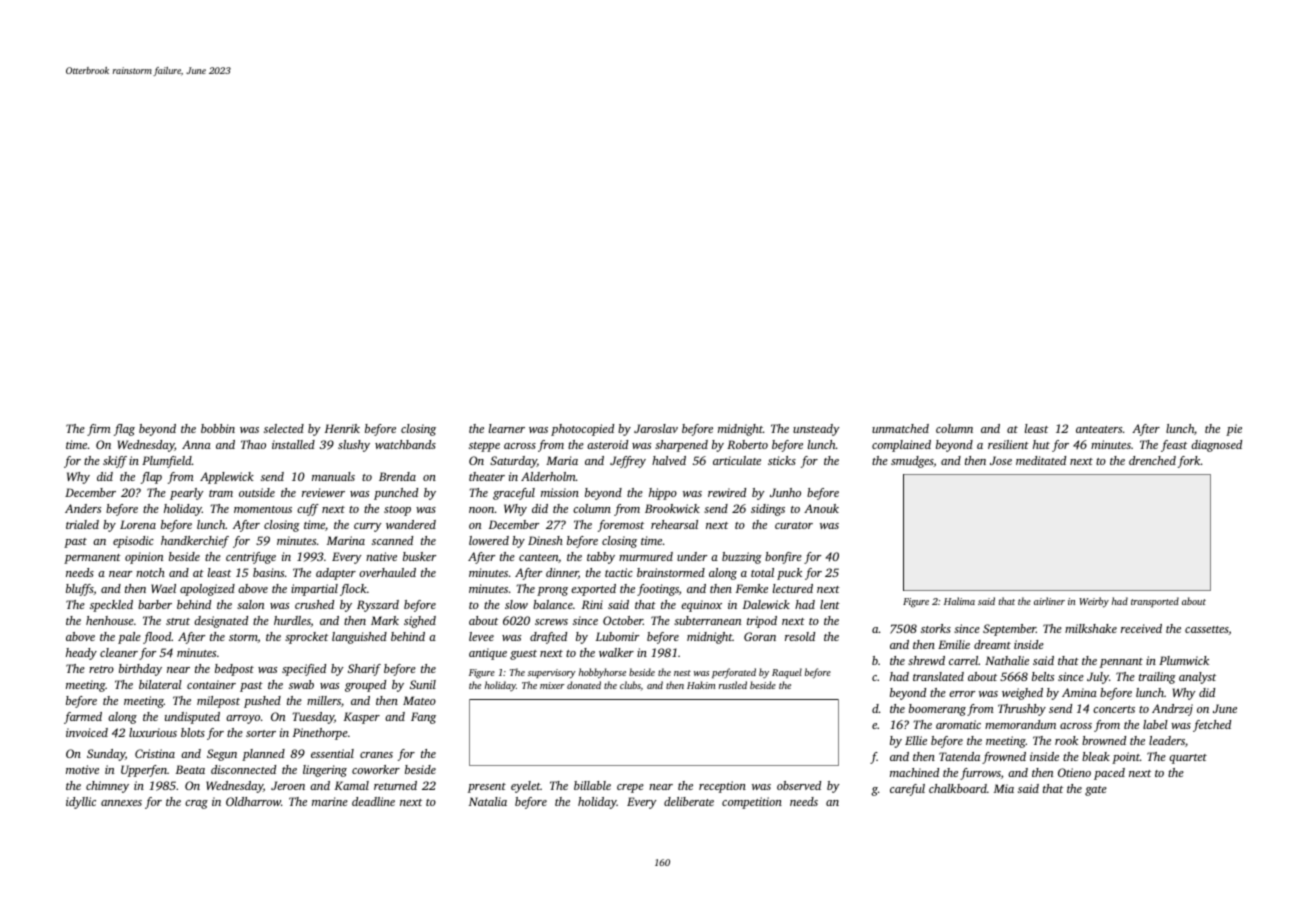 The image size is (1308, 924). I want to click on unmatched, so click(900, 428).
